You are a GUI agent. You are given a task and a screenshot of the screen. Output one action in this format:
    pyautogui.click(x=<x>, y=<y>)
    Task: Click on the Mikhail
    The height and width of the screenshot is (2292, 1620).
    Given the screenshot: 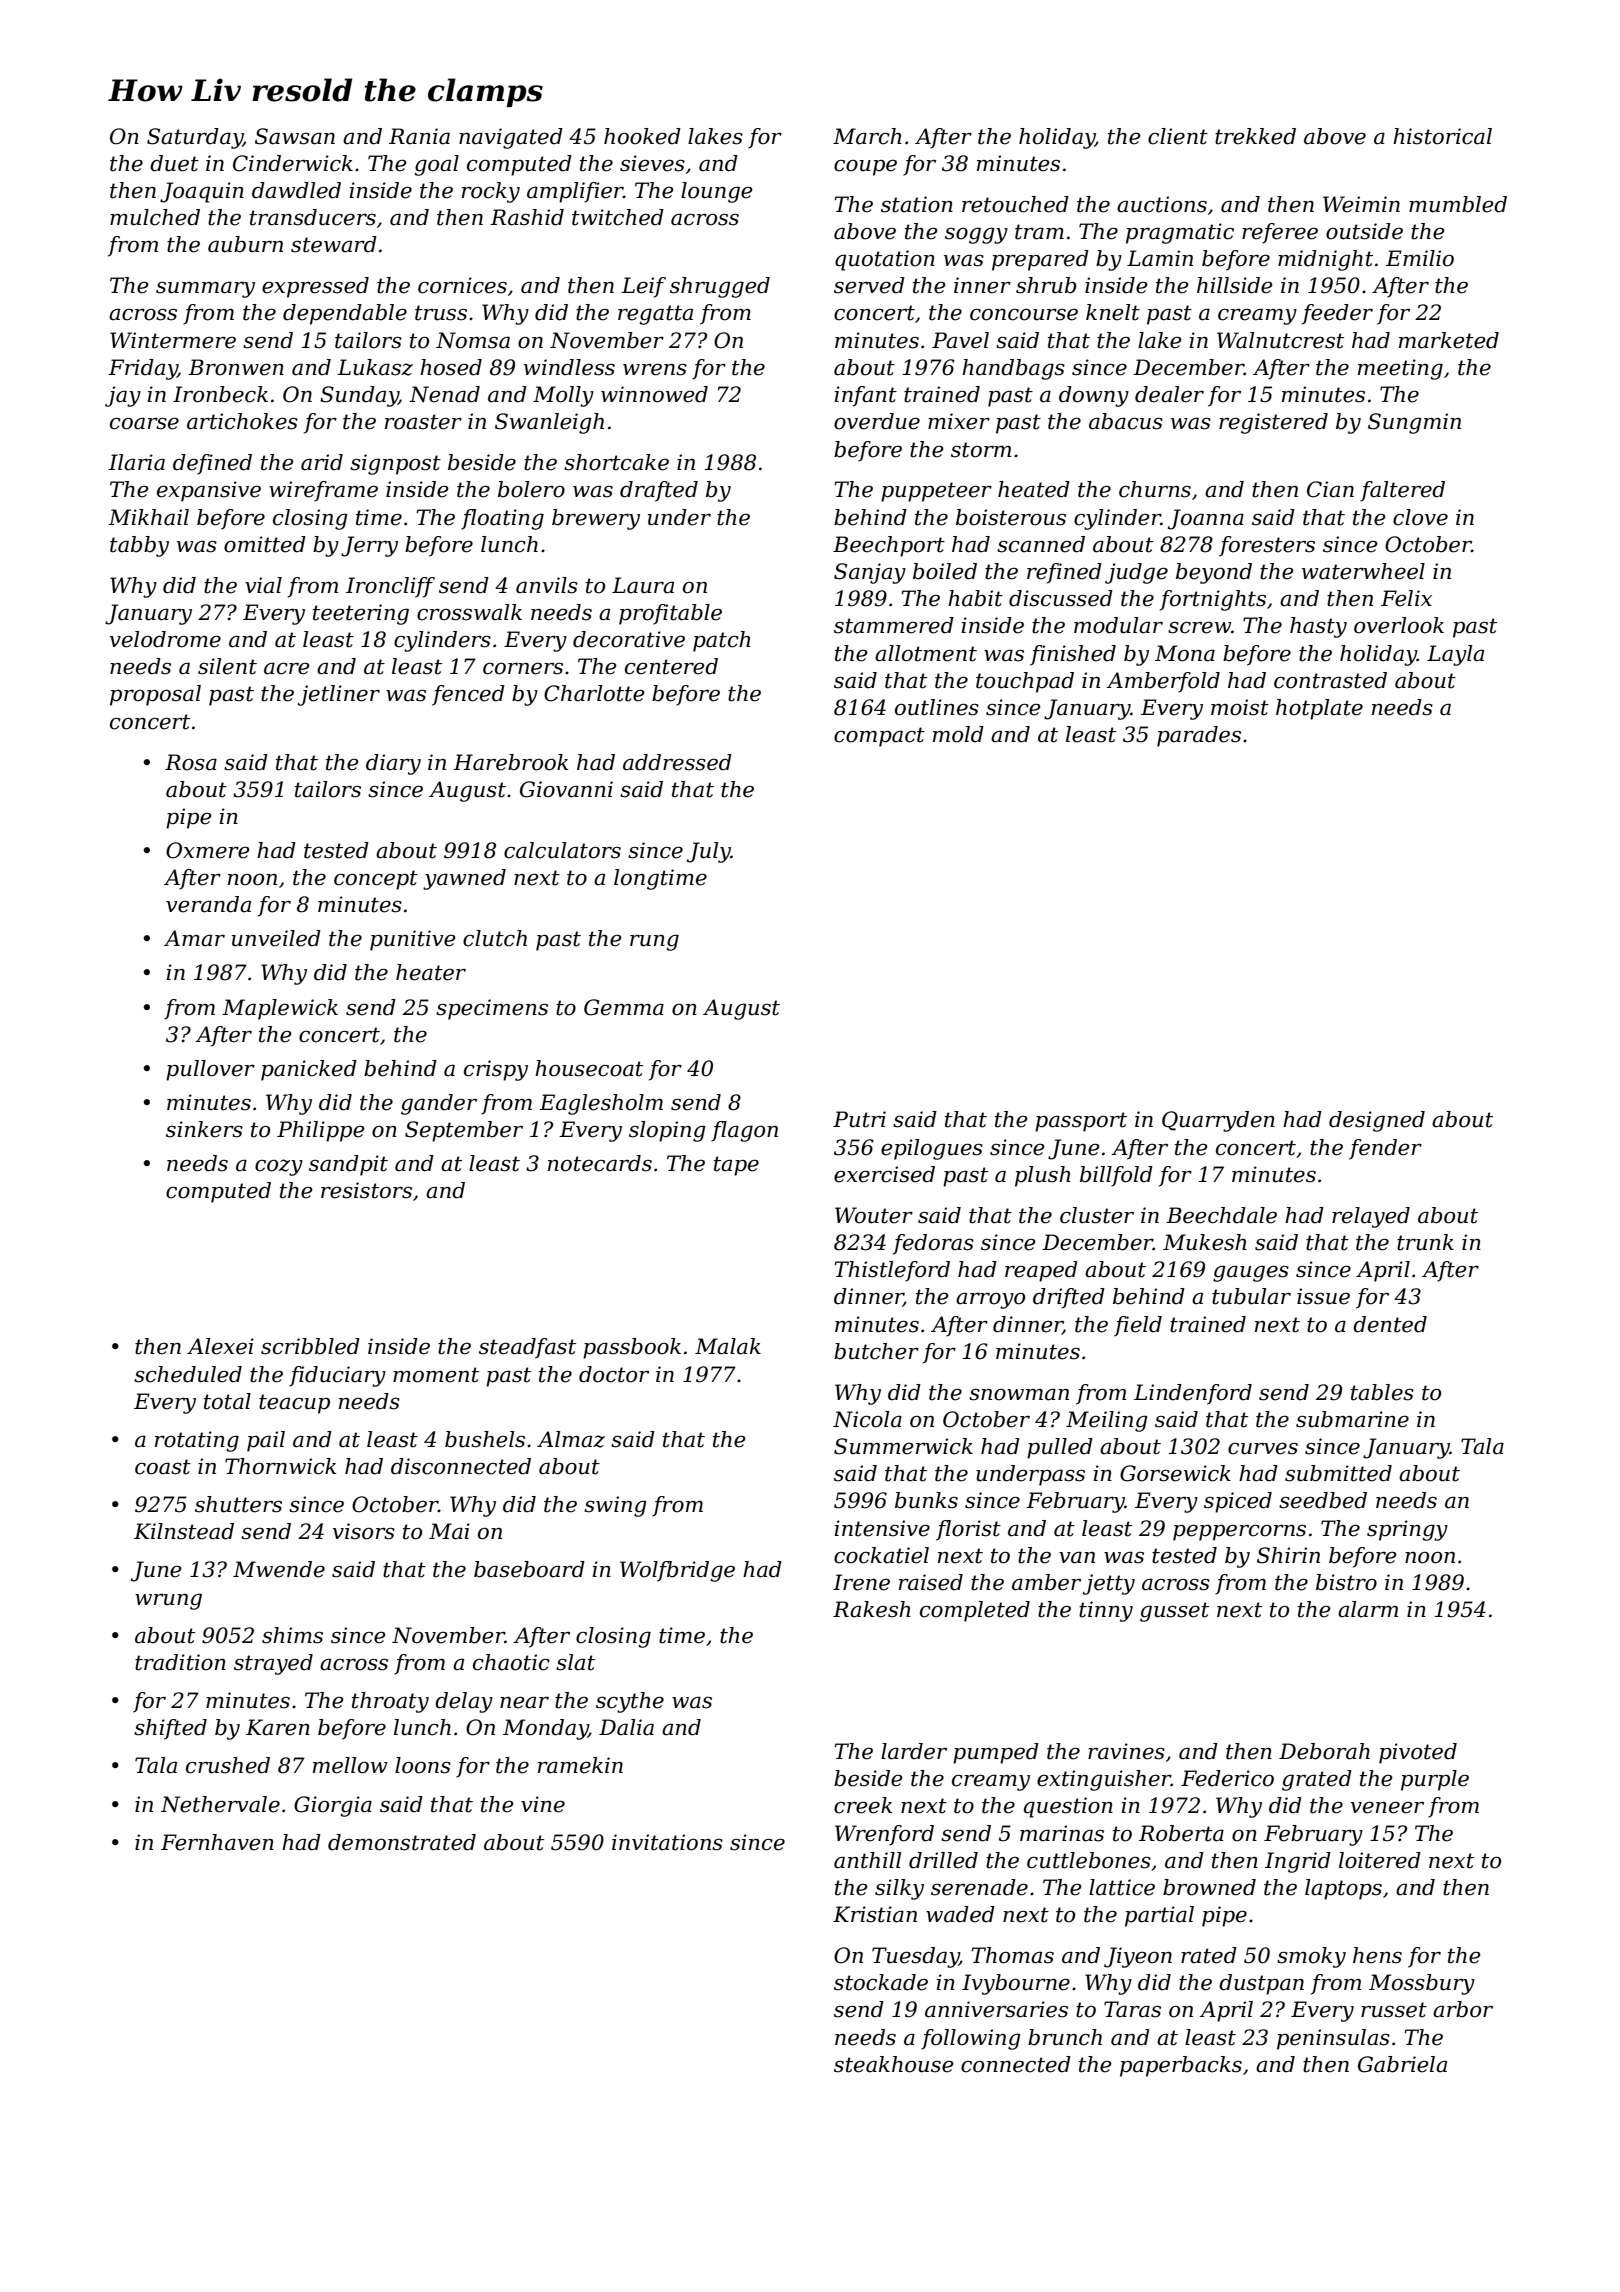 What is the action you would take?
    pyautogui.click(x=148, y=517)
